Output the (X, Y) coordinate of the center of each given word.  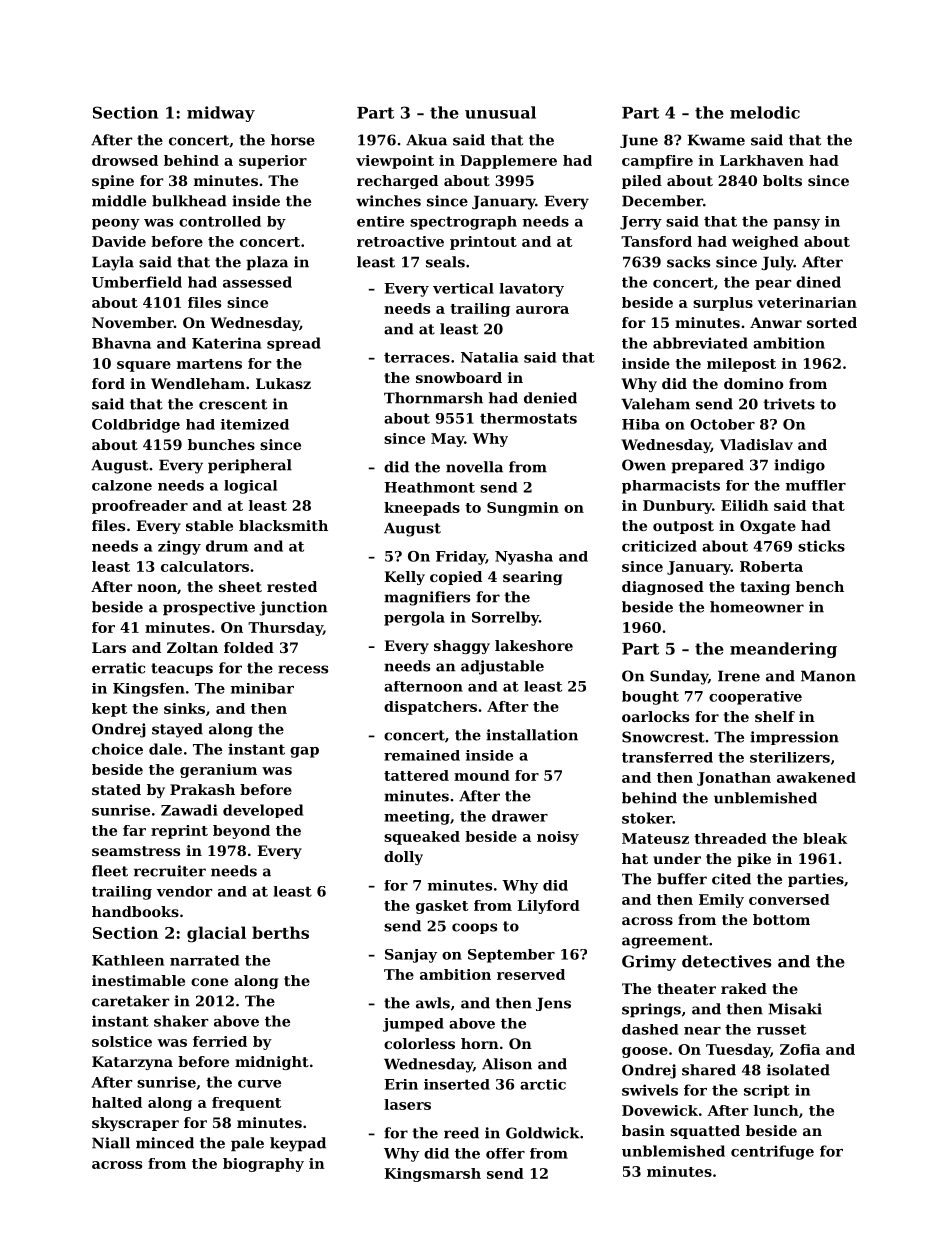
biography (263, 1165)
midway (221, 114)
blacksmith (283, 525)
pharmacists (671, 487)
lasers (407, 1104)
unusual (500, 112)
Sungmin (523, 509)
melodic (765, 112)
